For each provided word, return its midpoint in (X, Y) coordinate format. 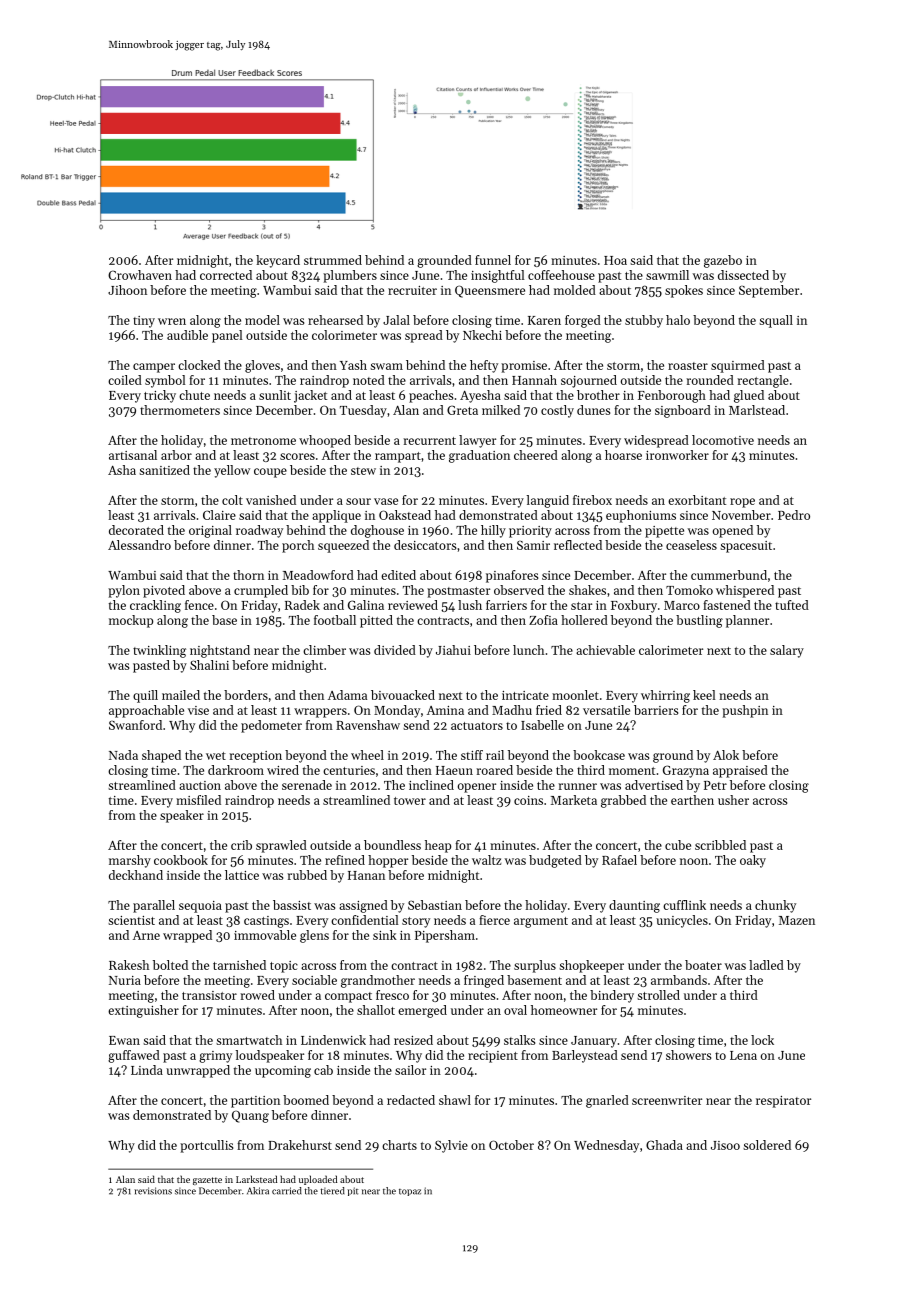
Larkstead (256, 1179)
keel (704, 695)
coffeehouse (561, 275)
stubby (644, 321)
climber (324, 650)
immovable (265, 935)
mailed (181, 695)
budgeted (555, 861)
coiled (125, 380)
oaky (753, 861)
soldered (767, 1145)
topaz (410, 1192)
